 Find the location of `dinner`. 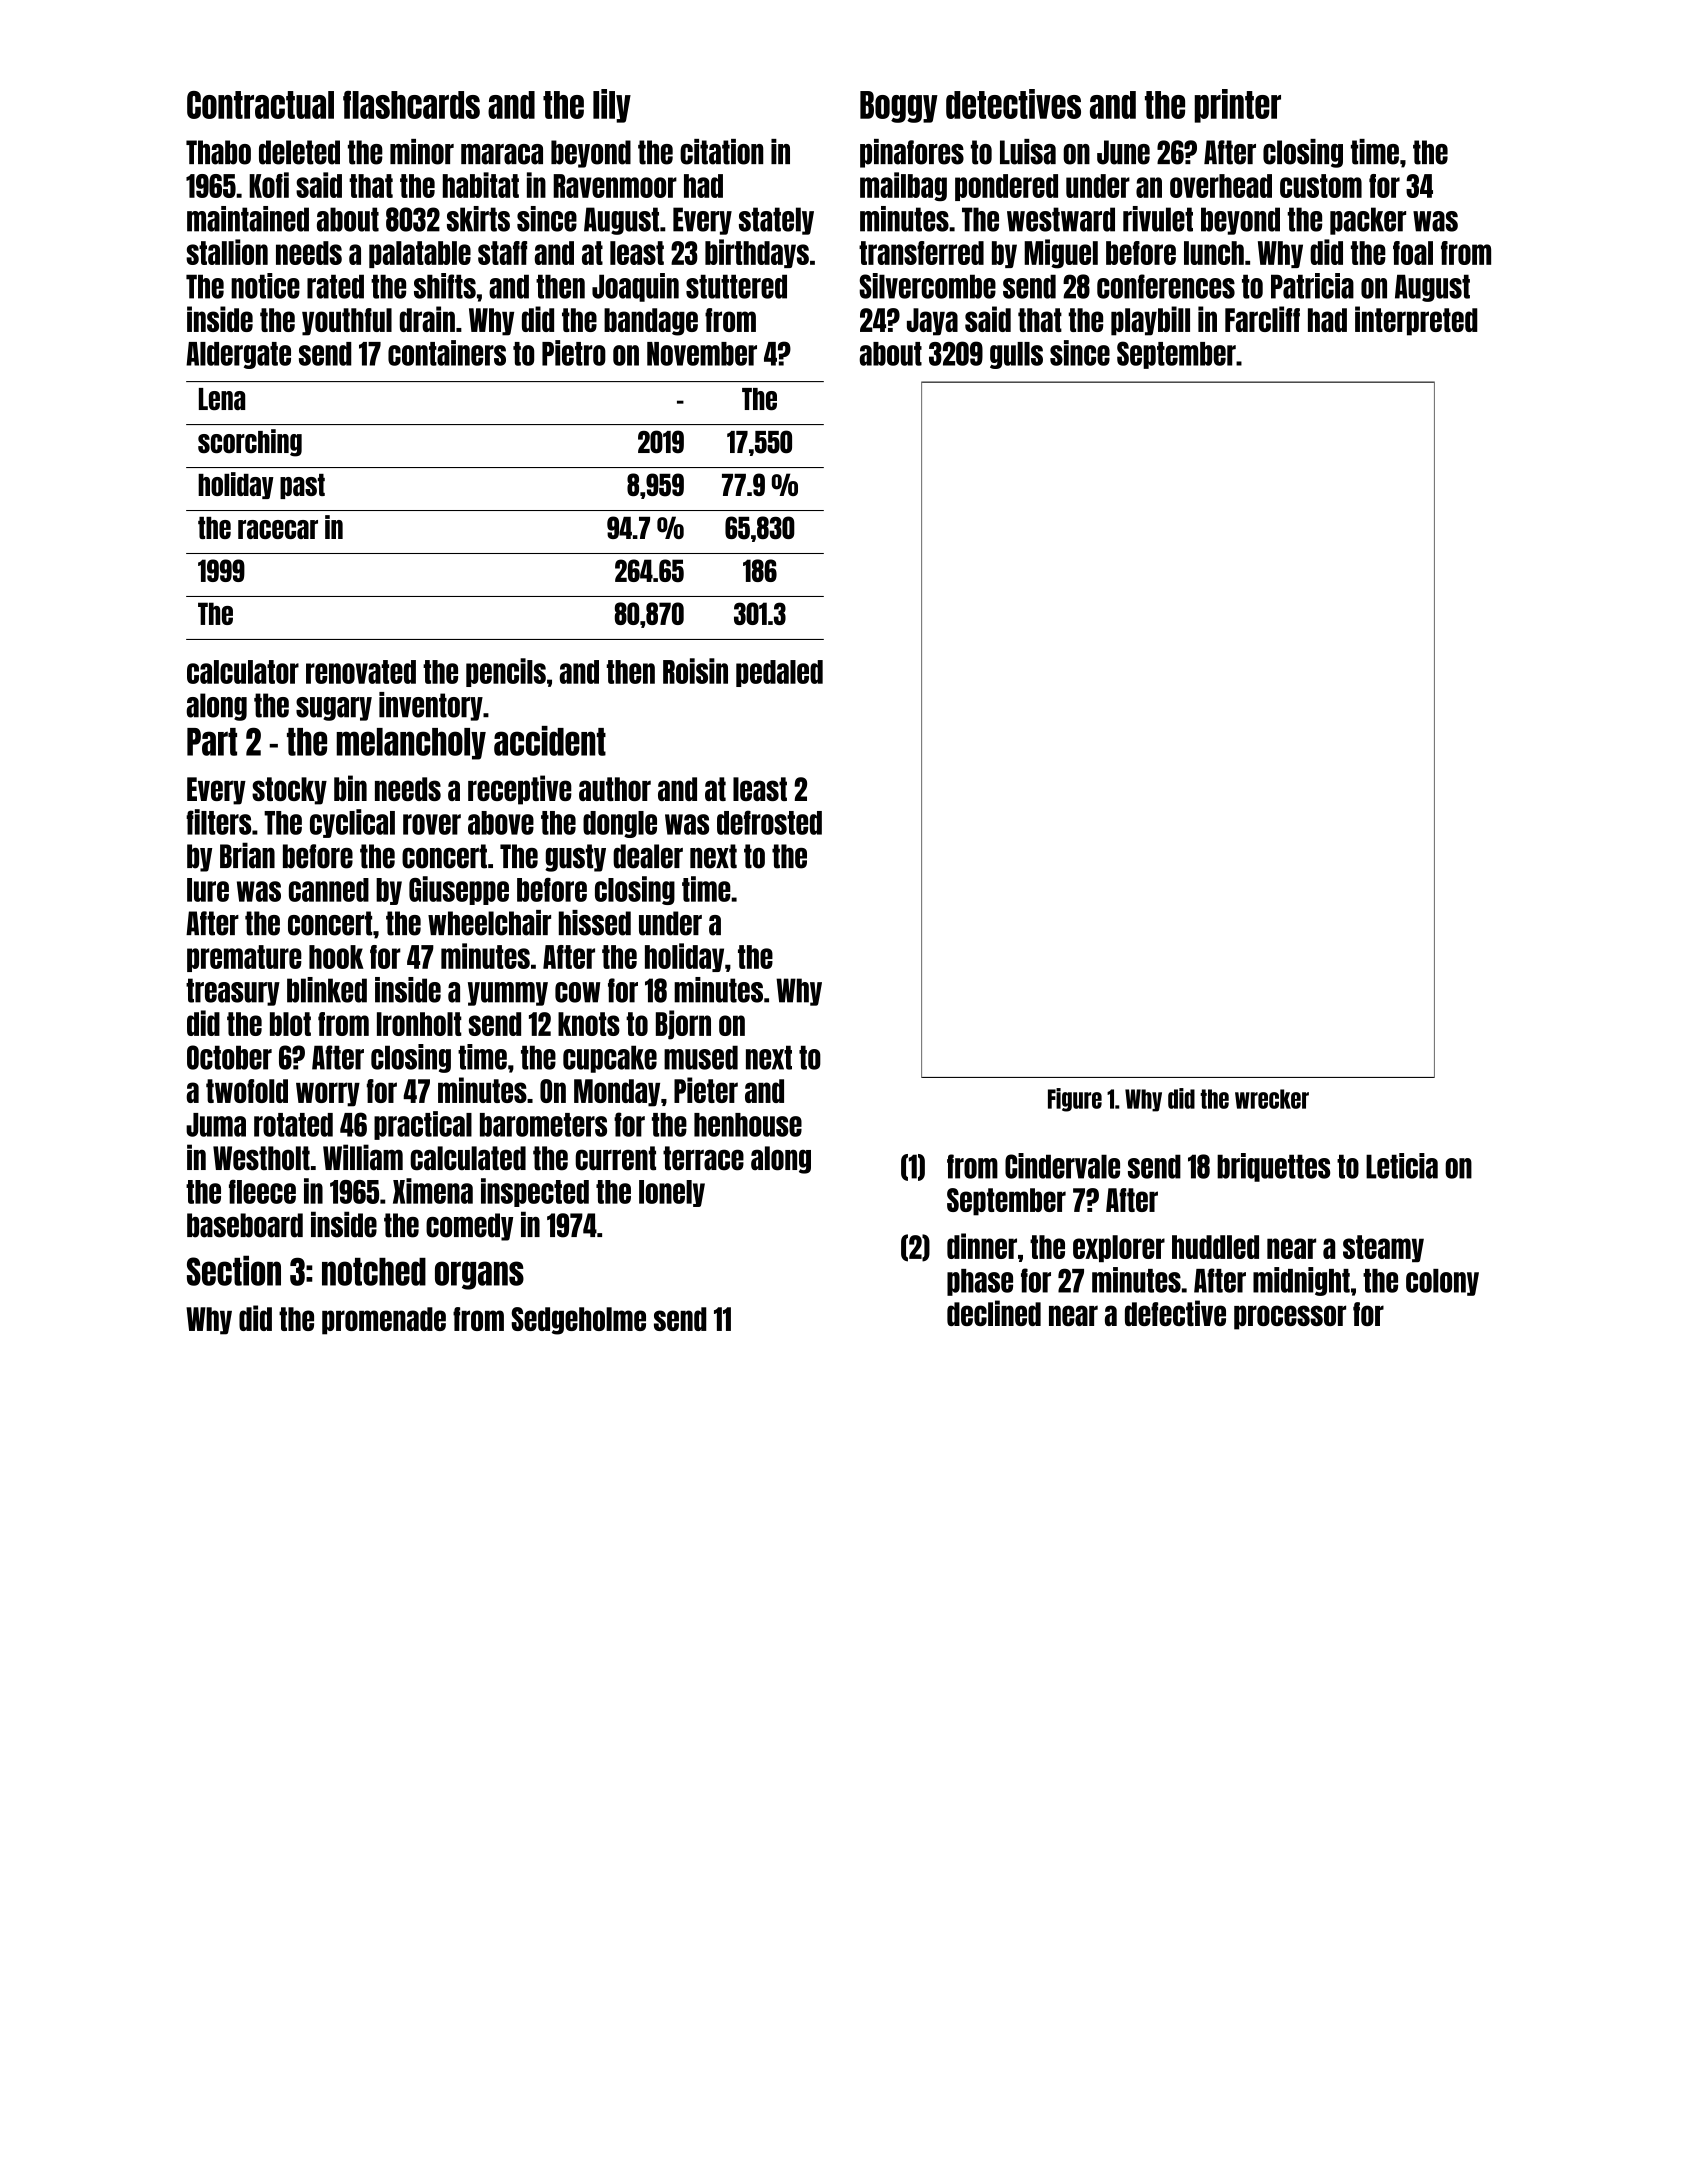

dinner is located at coordinates (982, 1246).
